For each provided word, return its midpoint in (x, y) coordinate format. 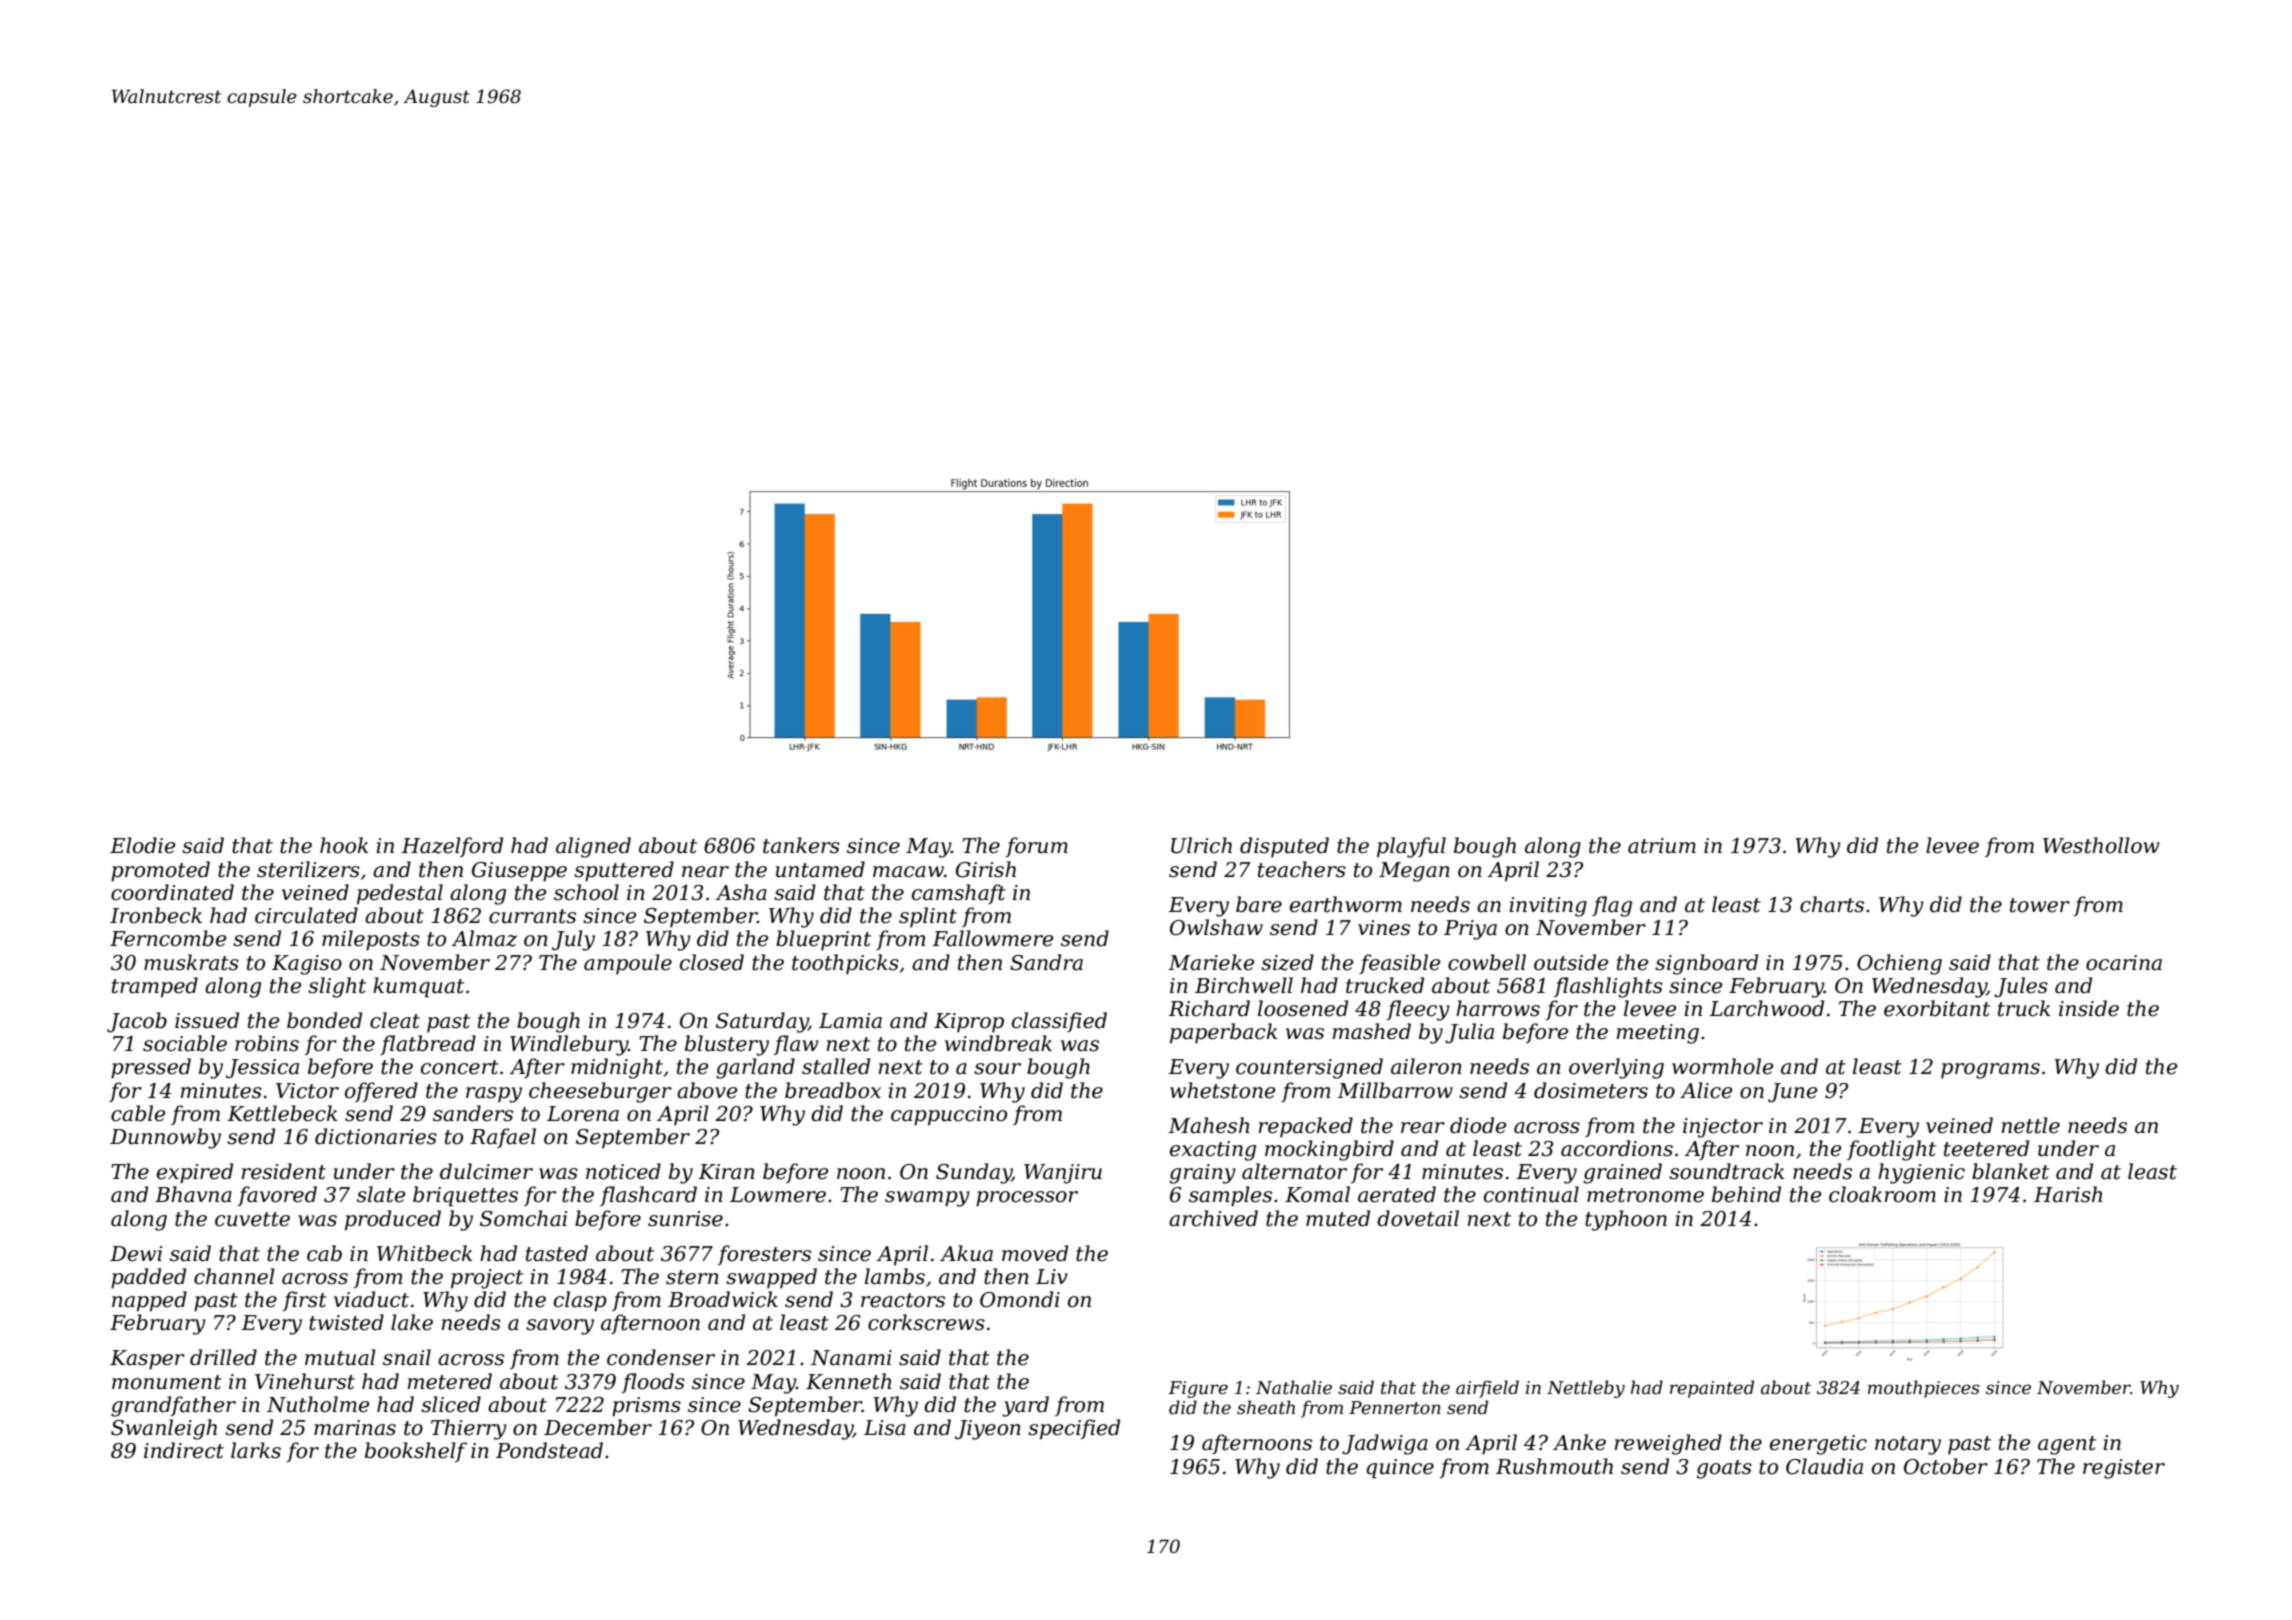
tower (2040, 905)
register (2124, 1469)
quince (1400, 1469)
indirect (184, 1450)
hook (344, 845)
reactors (903, 1300)
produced (393, 1220)
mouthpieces (1924, 1389)
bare (1259, 904)
